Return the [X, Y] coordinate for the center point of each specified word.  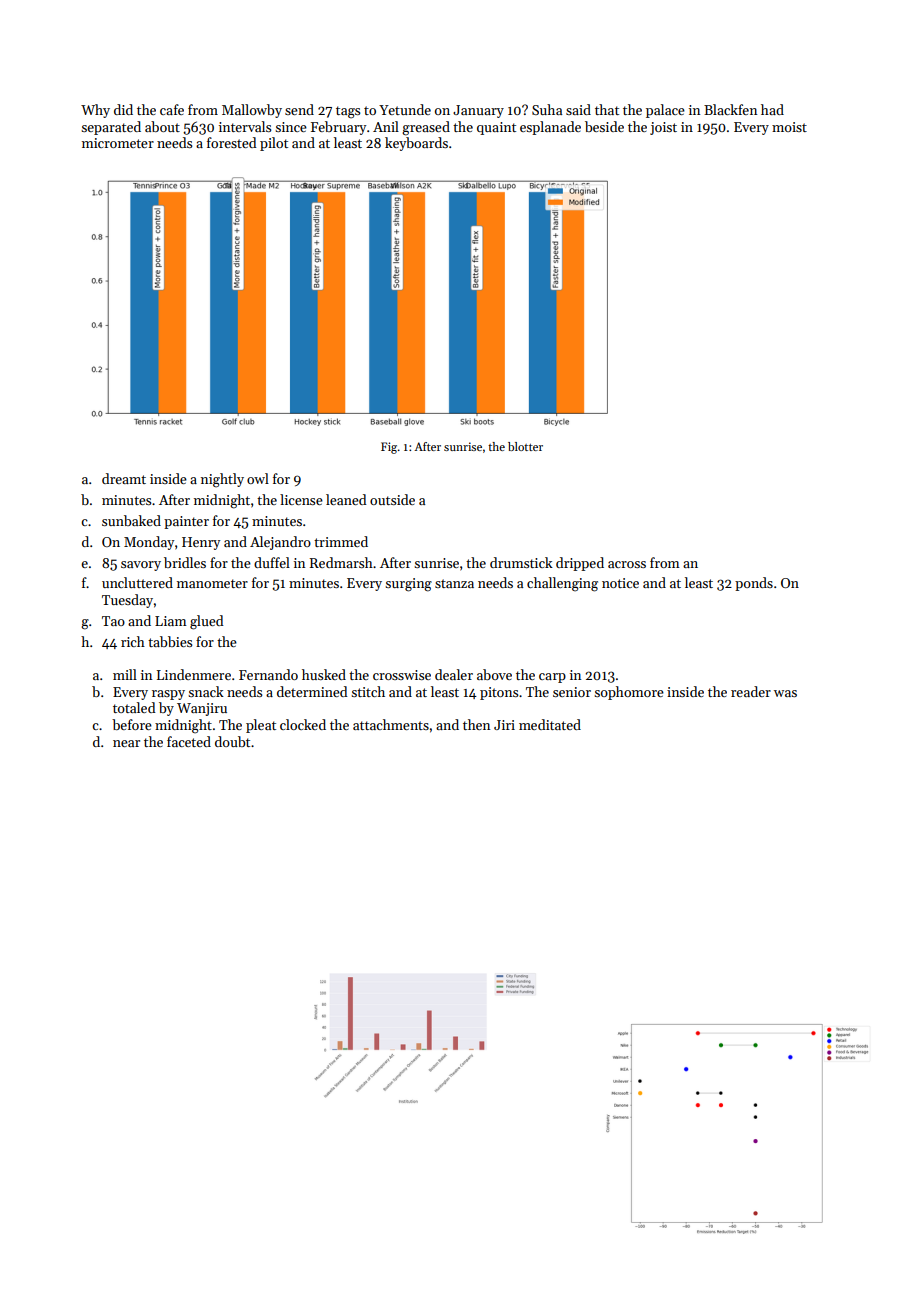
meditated [550, 724]
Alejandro [280, 543]
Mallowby [252, 111]
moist [789, 127]
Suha [547, 109]
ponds [754, 584]
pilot [274, 144]
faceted [189, 741]
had [772, 109]
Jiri [504, 725]
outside [392, 499]
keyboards [416, 144]
